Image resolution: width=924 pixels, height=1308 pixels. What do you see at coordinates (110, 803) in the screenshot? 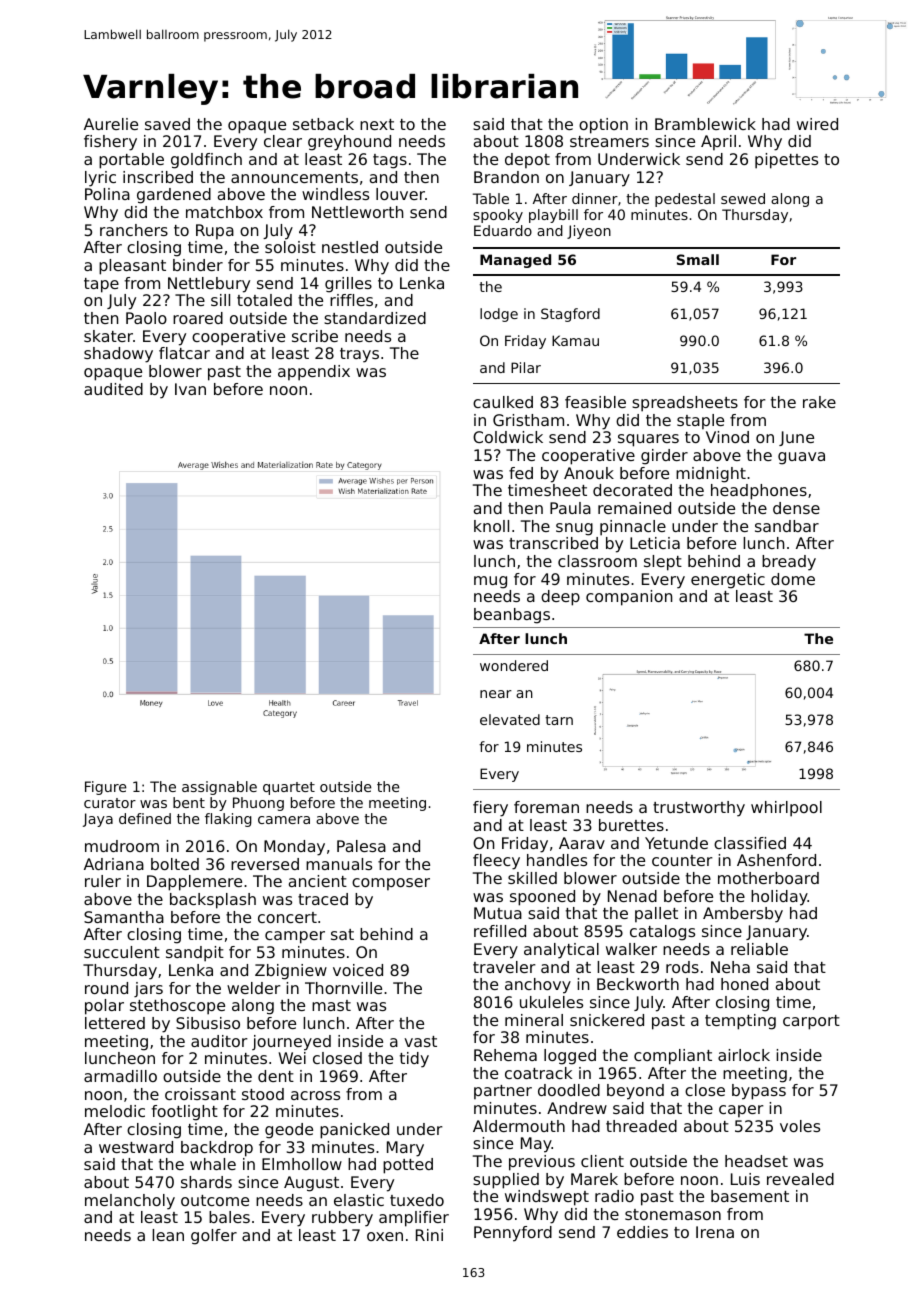
I see `curator` at bounding box center [110, 803].
